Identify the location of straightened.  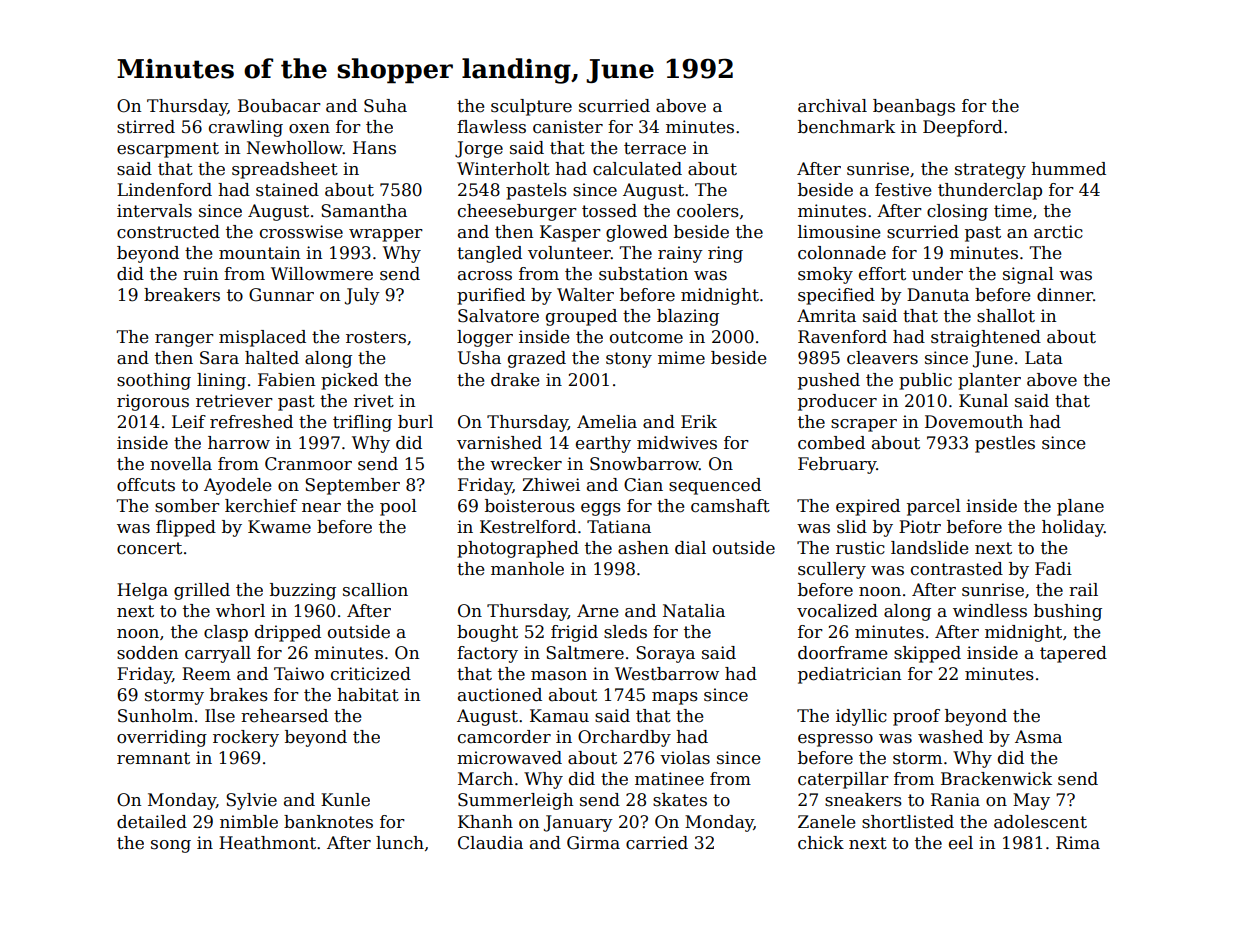
(986, 338).
